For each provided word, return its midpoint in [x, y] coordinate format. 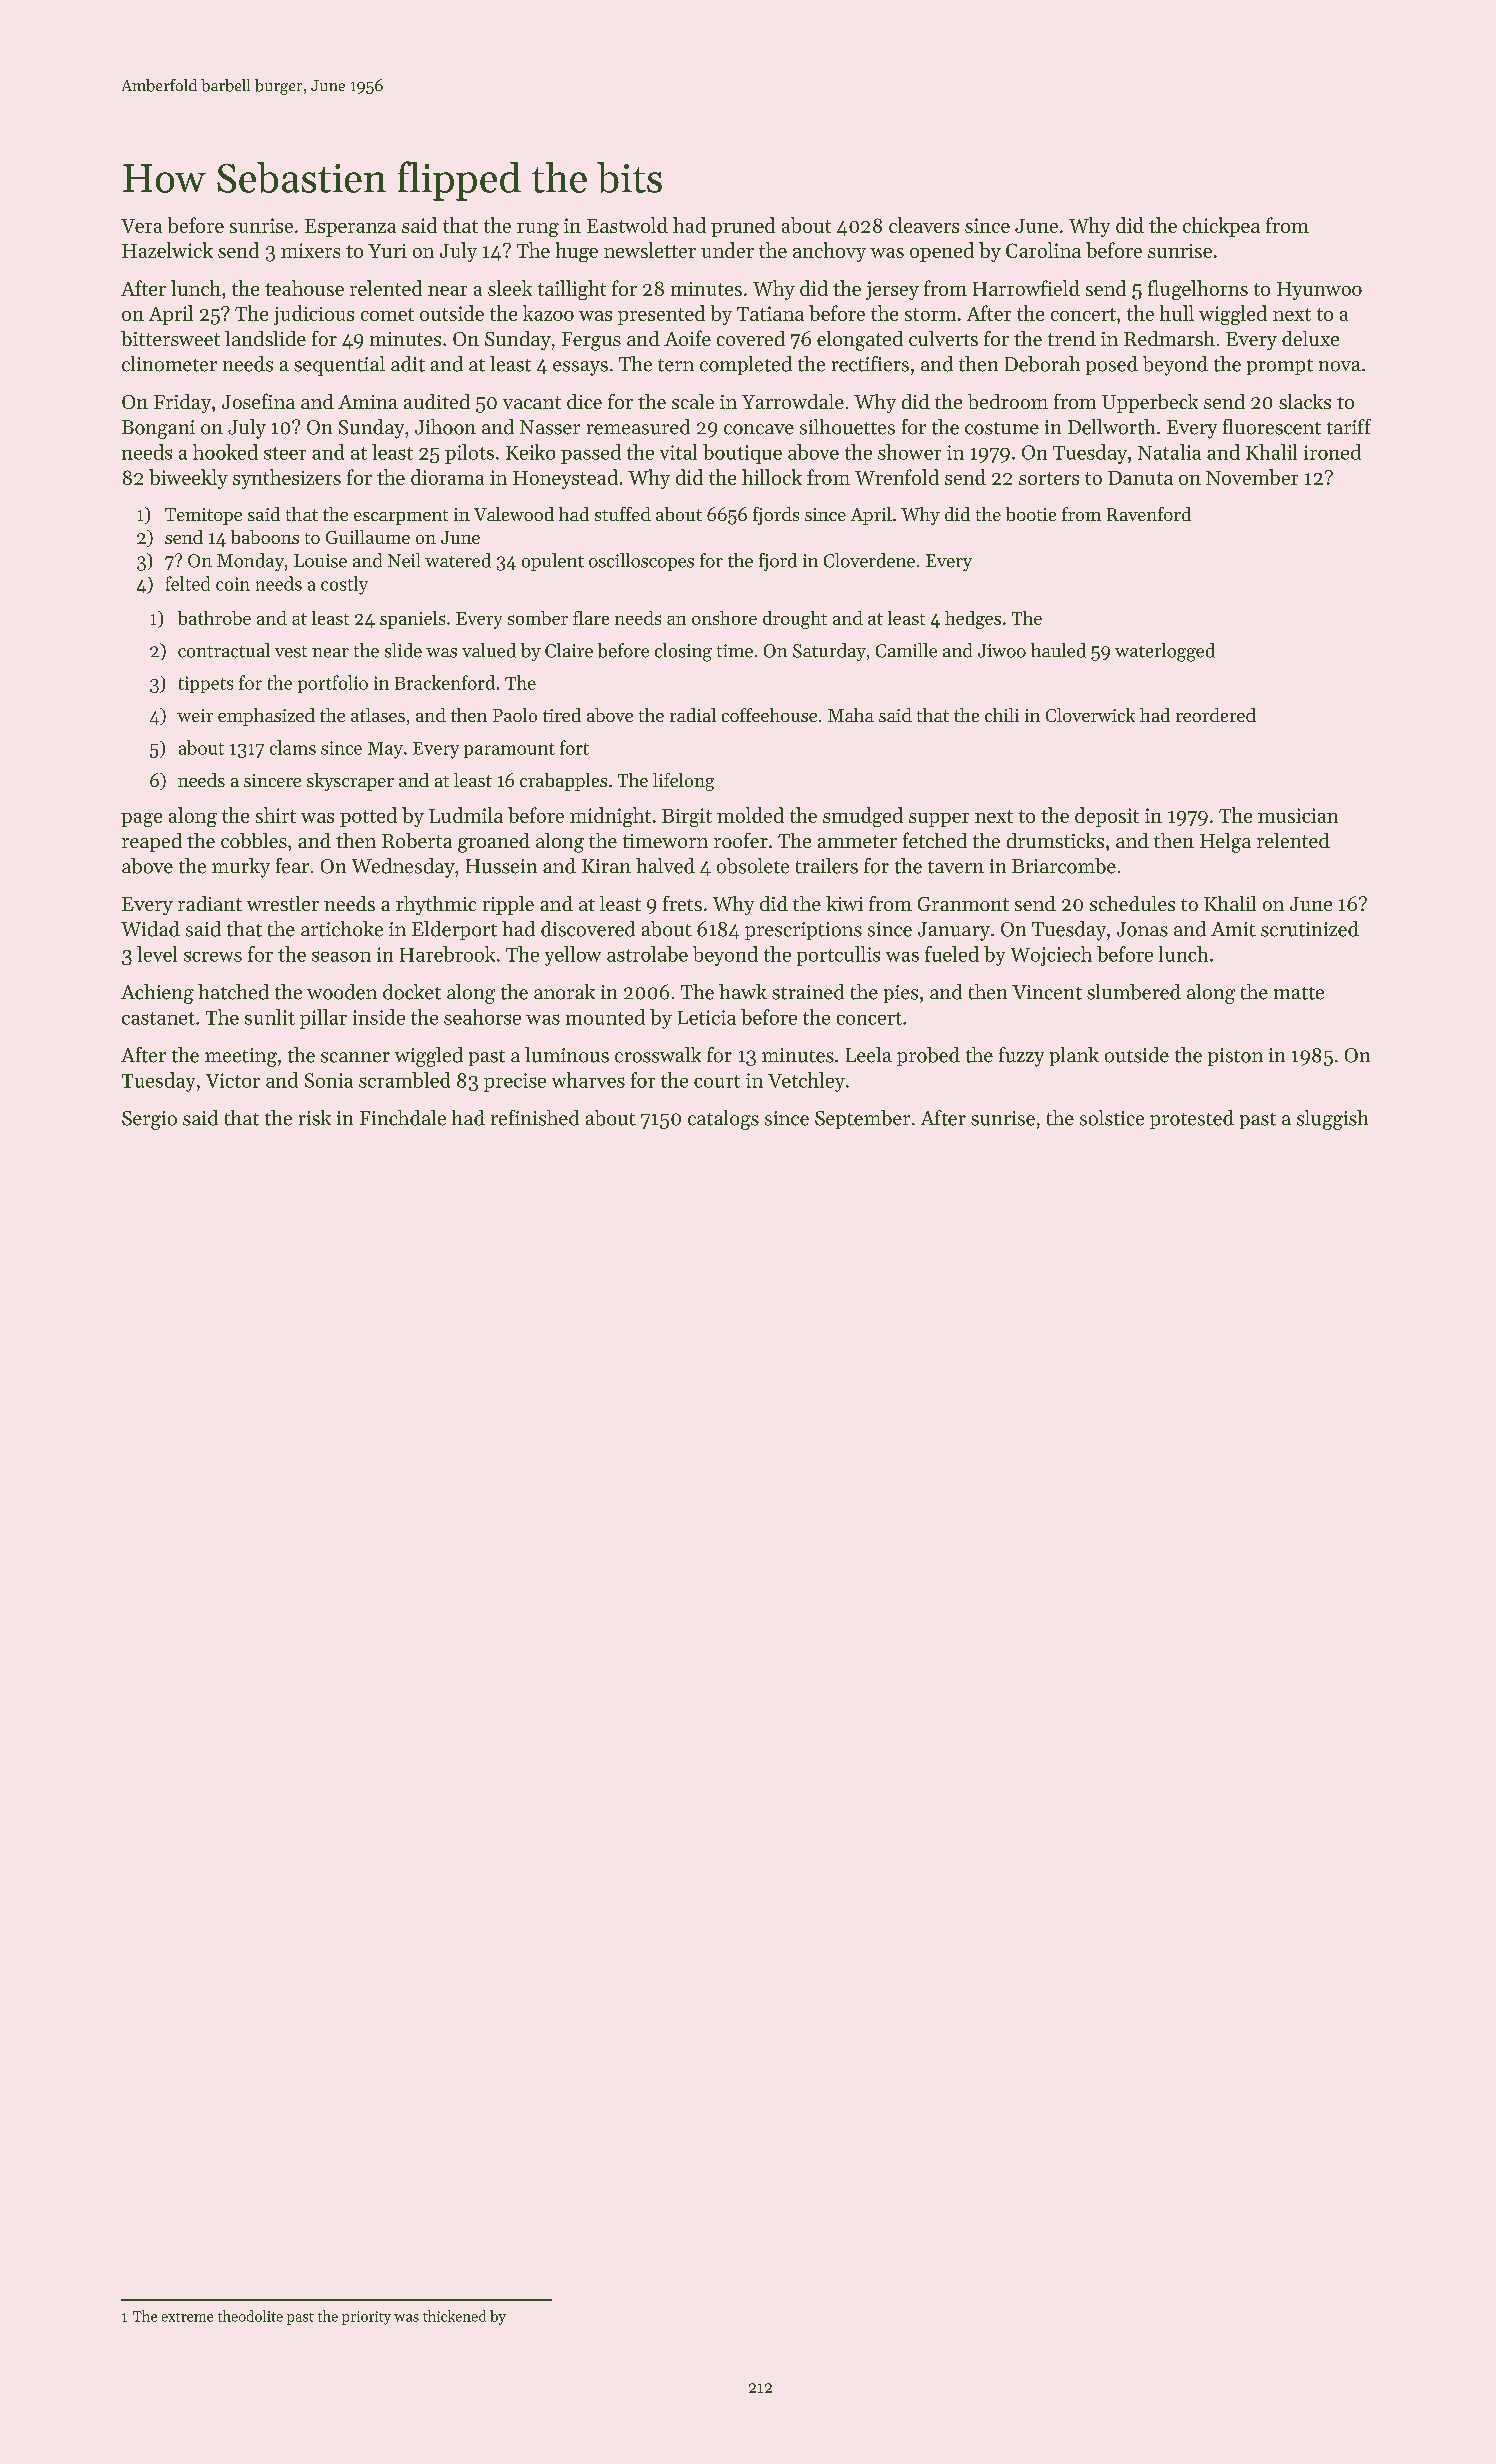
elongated [860, 341]
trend [1072, 338]
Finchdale [403, 1118]
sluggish [1332, 1120]
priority [366, 2318]
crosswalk [658, 1055]
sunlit [270, 1017]
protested [1192, 1119]
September [862, 1119]
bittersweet [170, 338]
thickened [454, 2316]
